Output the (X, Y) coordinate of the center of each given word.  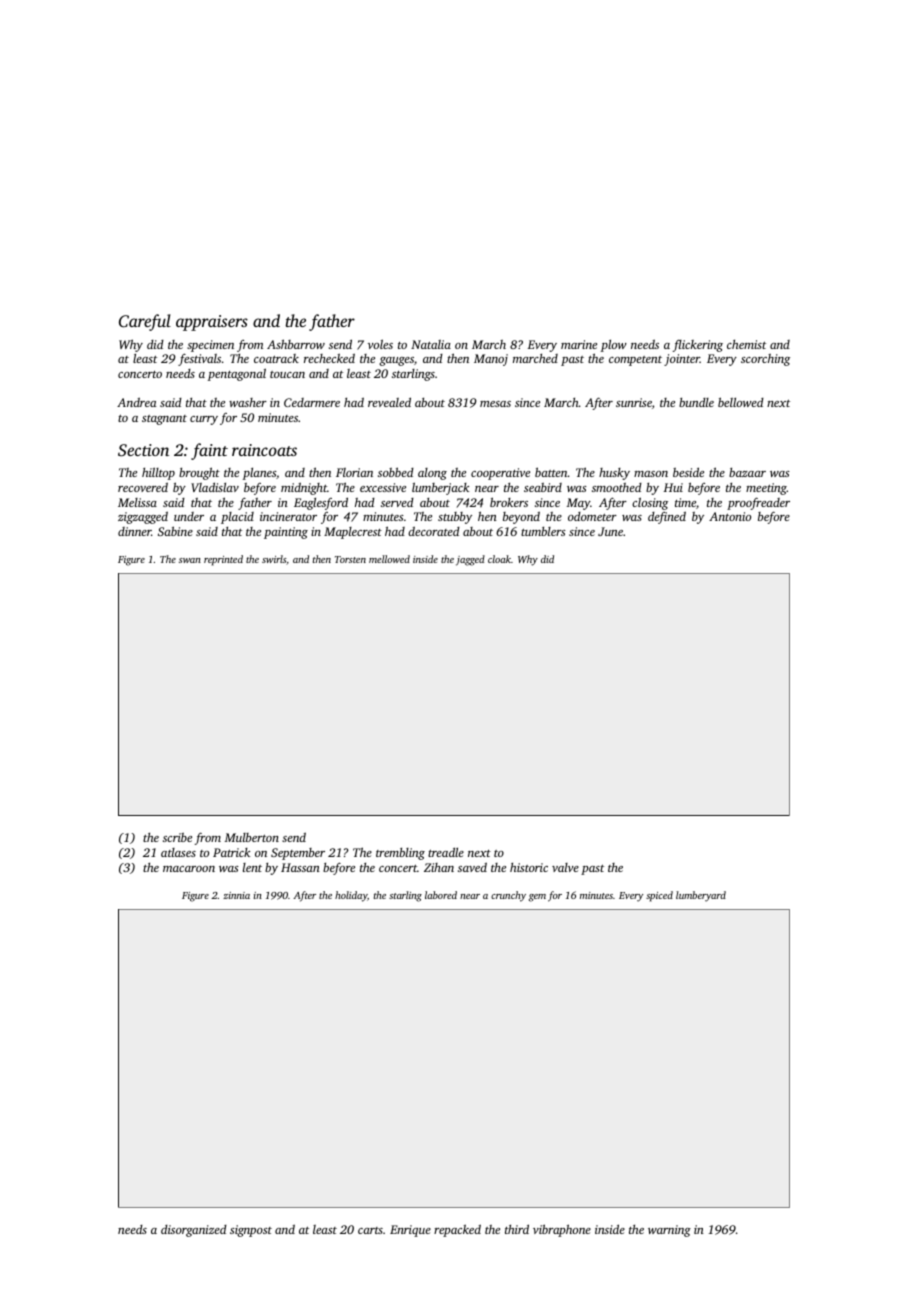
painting (286, 533)
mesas (495, 404)
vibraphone (562, 1230)
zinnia (236, 895)
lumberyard (701, 896)
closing (650, 503)
